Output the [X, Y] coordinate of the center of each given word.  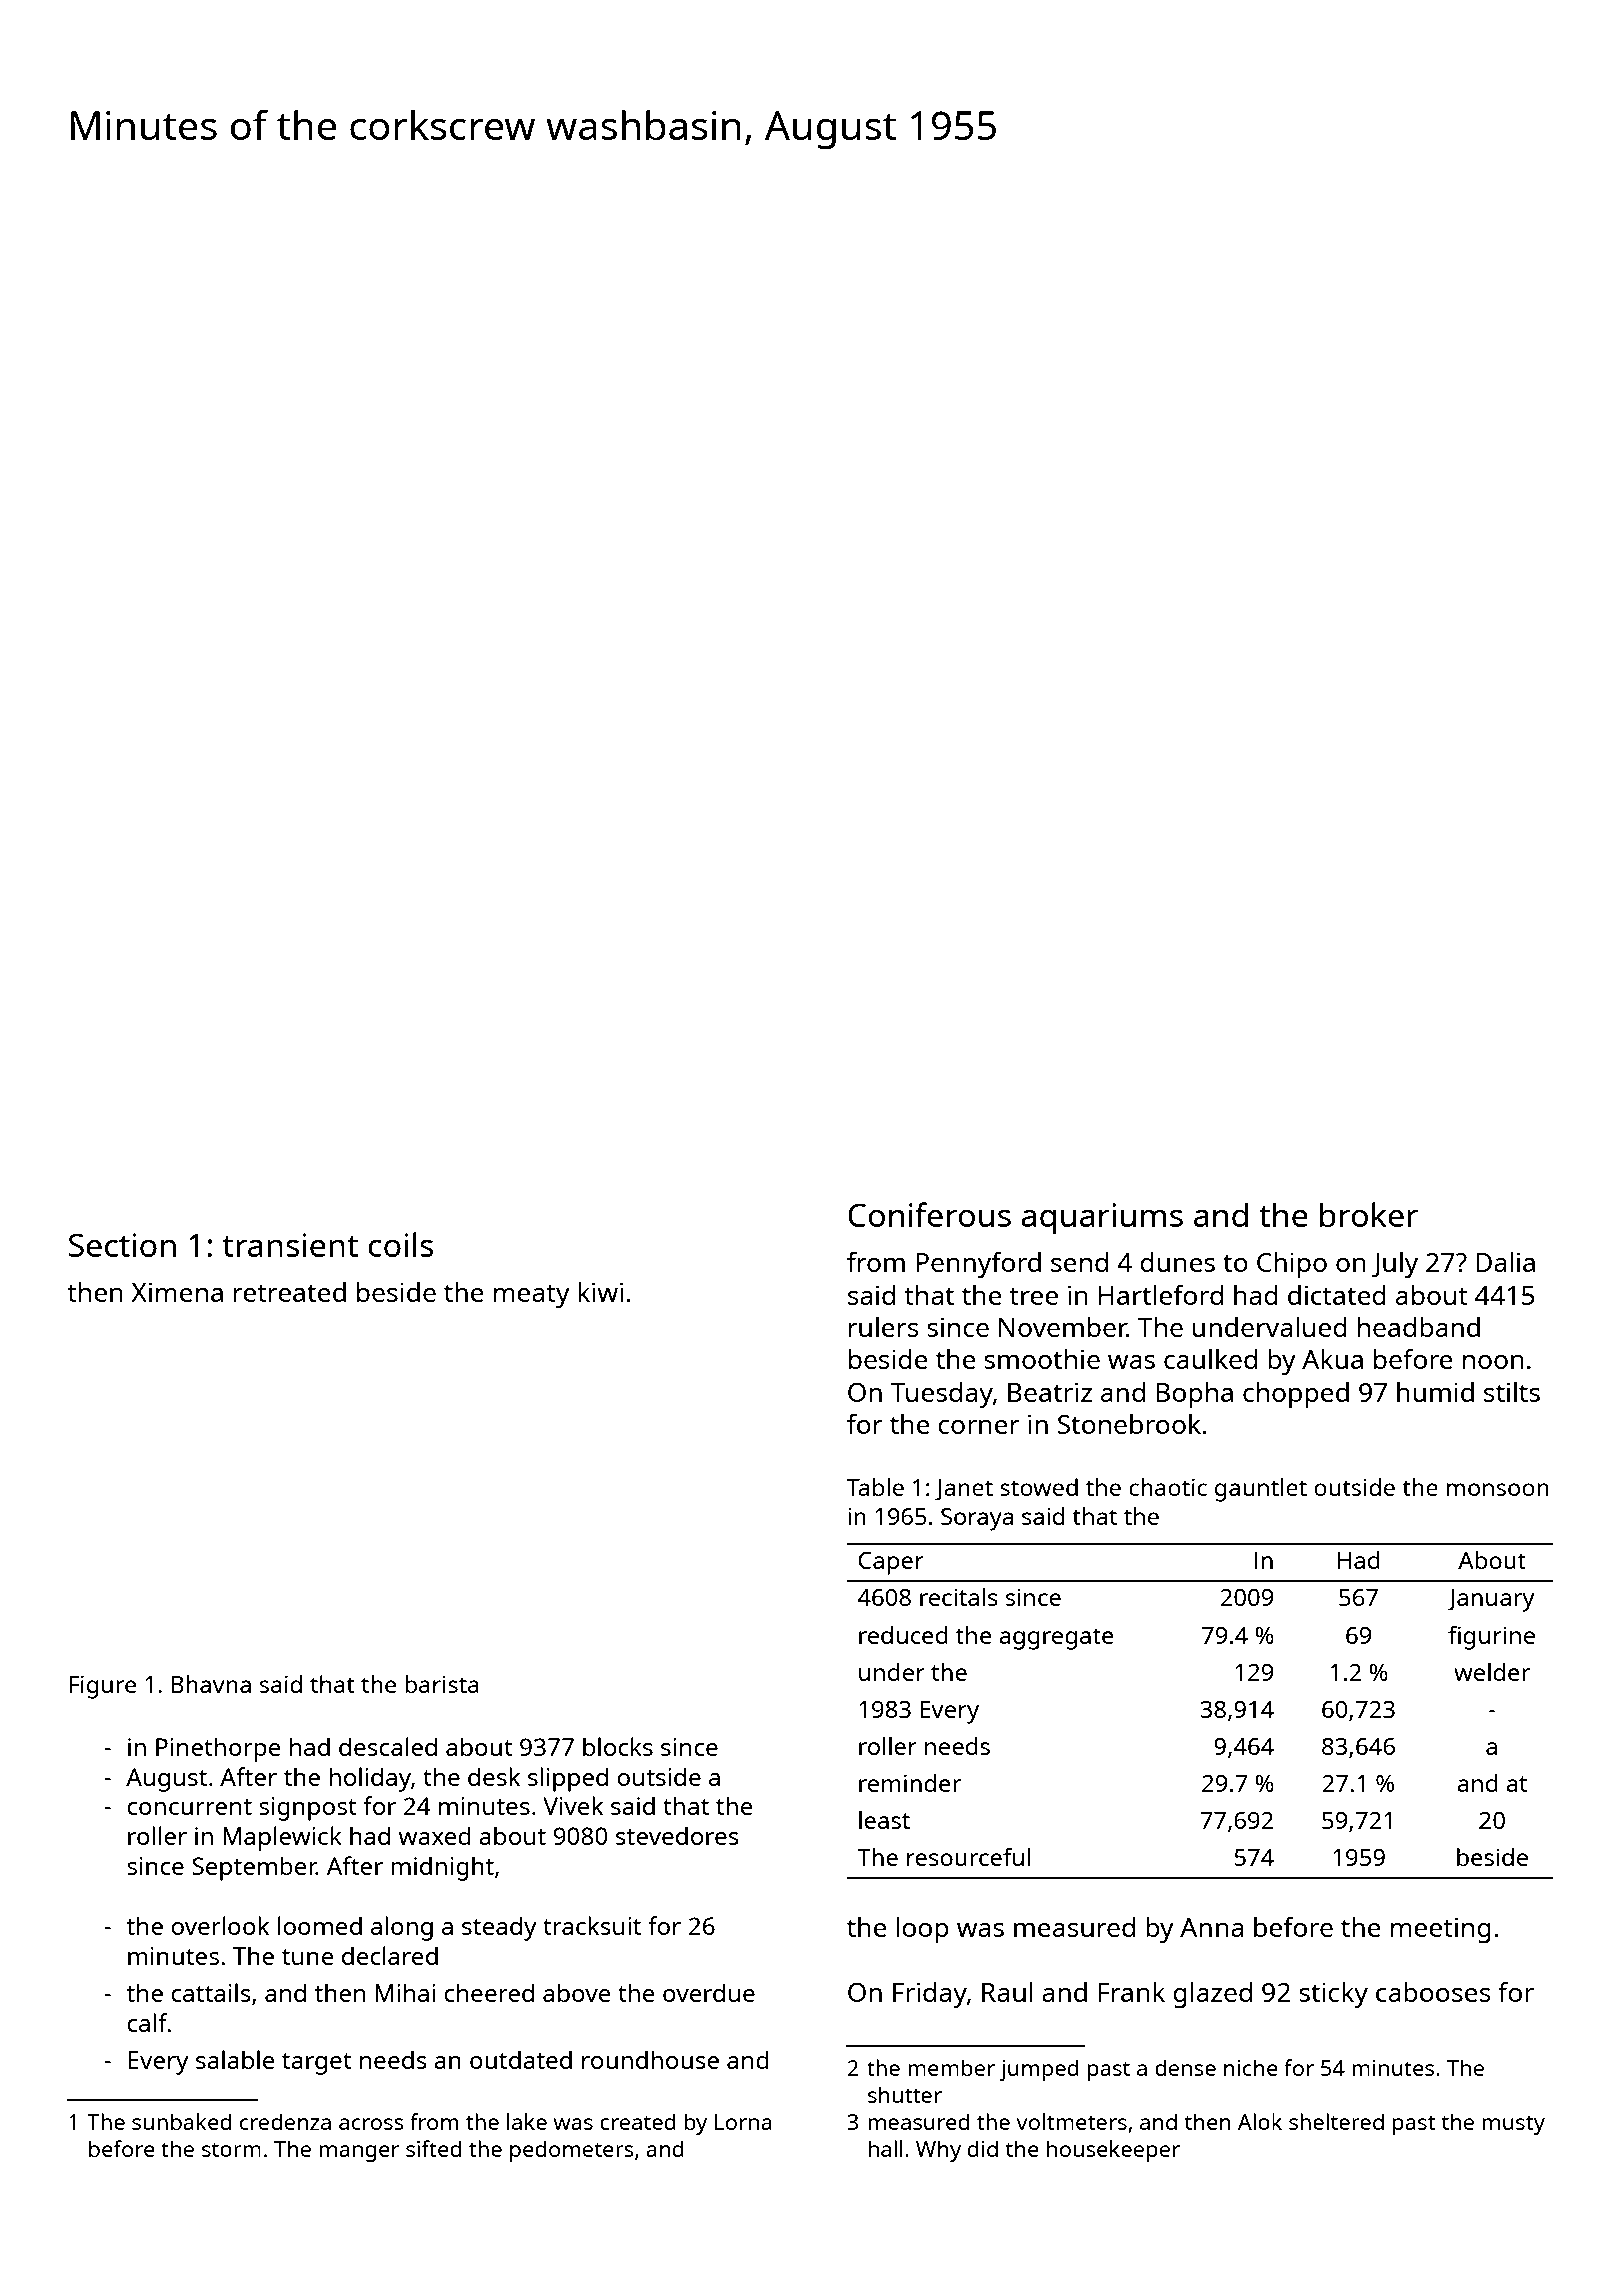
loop [922, 1930]
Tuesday [942, 1395]
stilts [1512, 1392]
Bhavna [211, 1684]
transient [290, 1245]
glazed [1212, 1995]
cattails [211, 1992]
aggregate [1056, 1639]
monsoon [1497, 1489]
